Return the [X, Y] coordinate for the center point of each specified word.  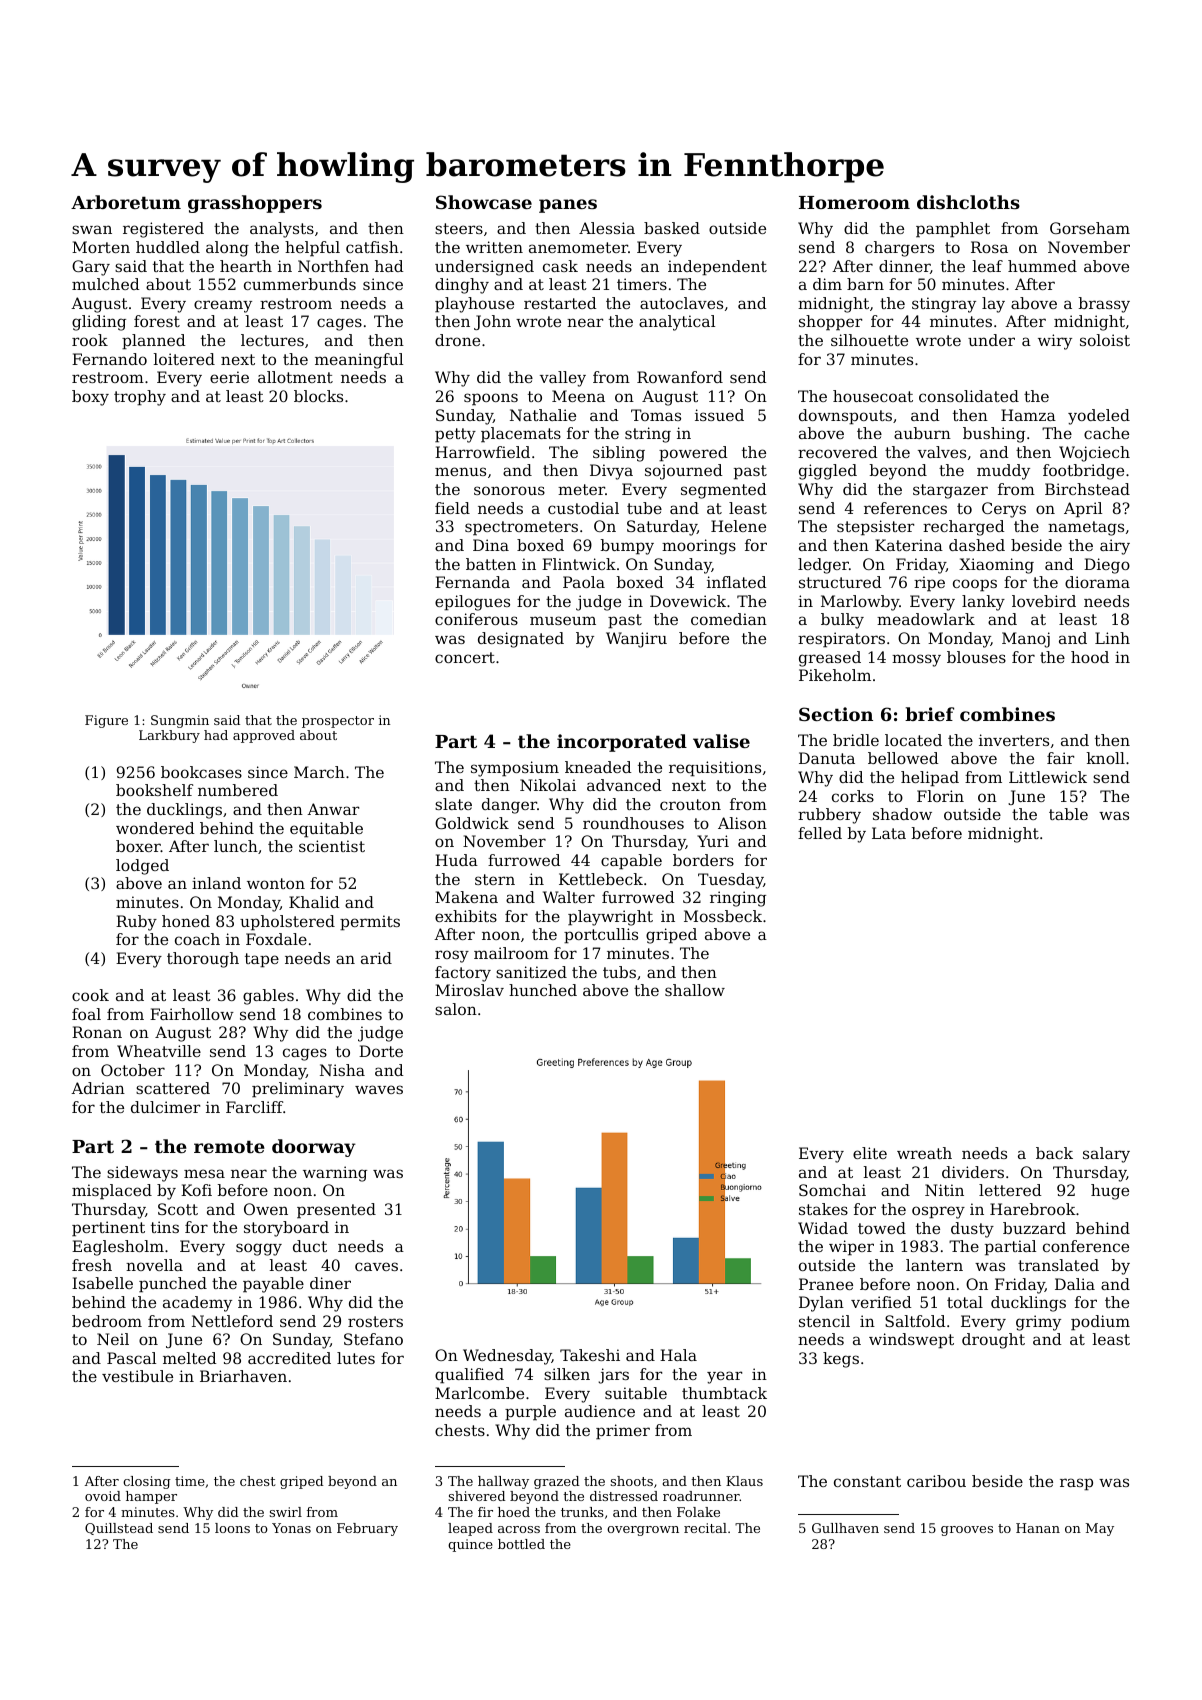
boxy [90, 398]
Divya [611, 472]
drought [993, 1341]
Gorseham [1090, 228]
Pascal [131, 1358]
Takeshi [590, 1355]
